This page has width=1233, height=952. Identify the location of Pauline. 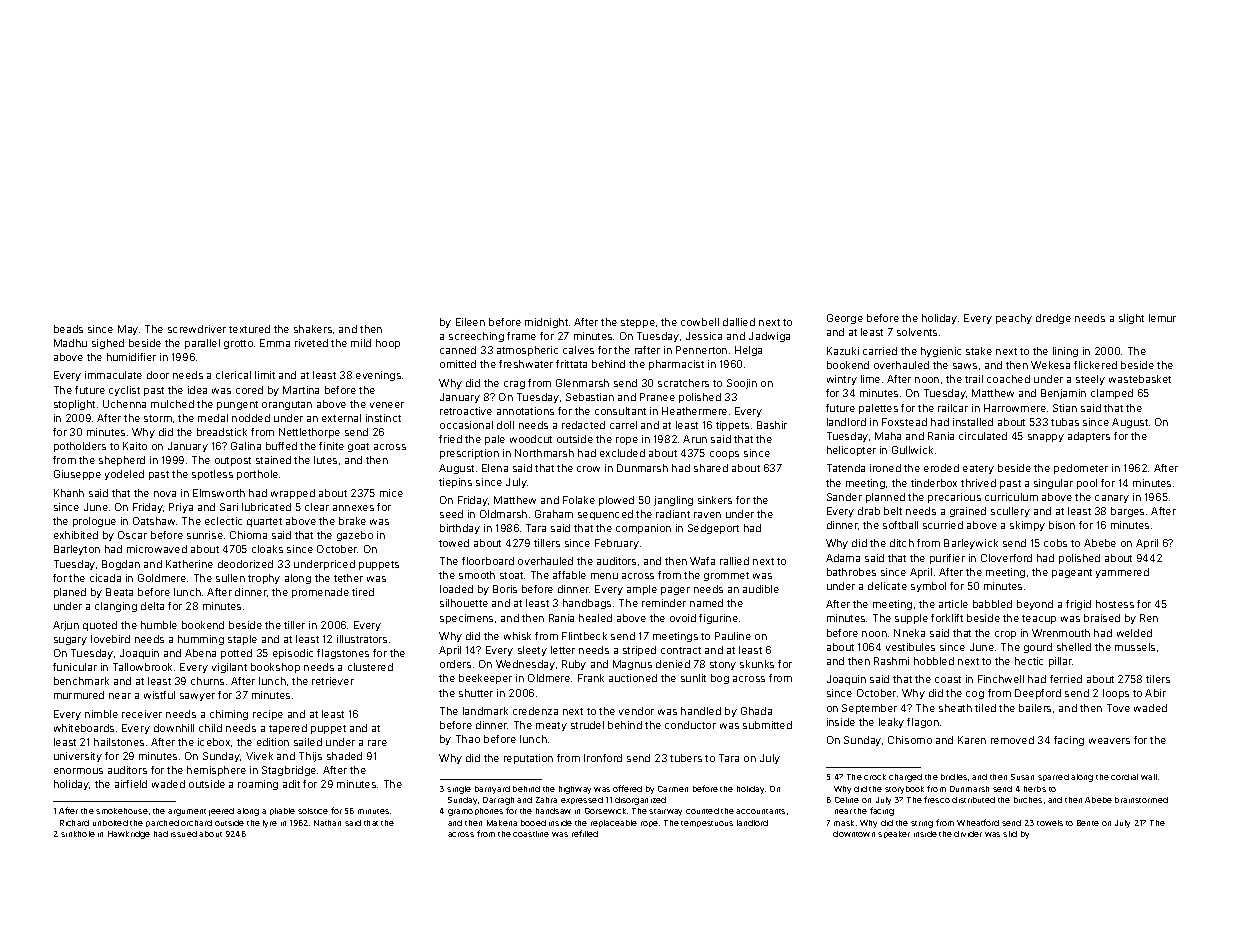
(733, 636).
